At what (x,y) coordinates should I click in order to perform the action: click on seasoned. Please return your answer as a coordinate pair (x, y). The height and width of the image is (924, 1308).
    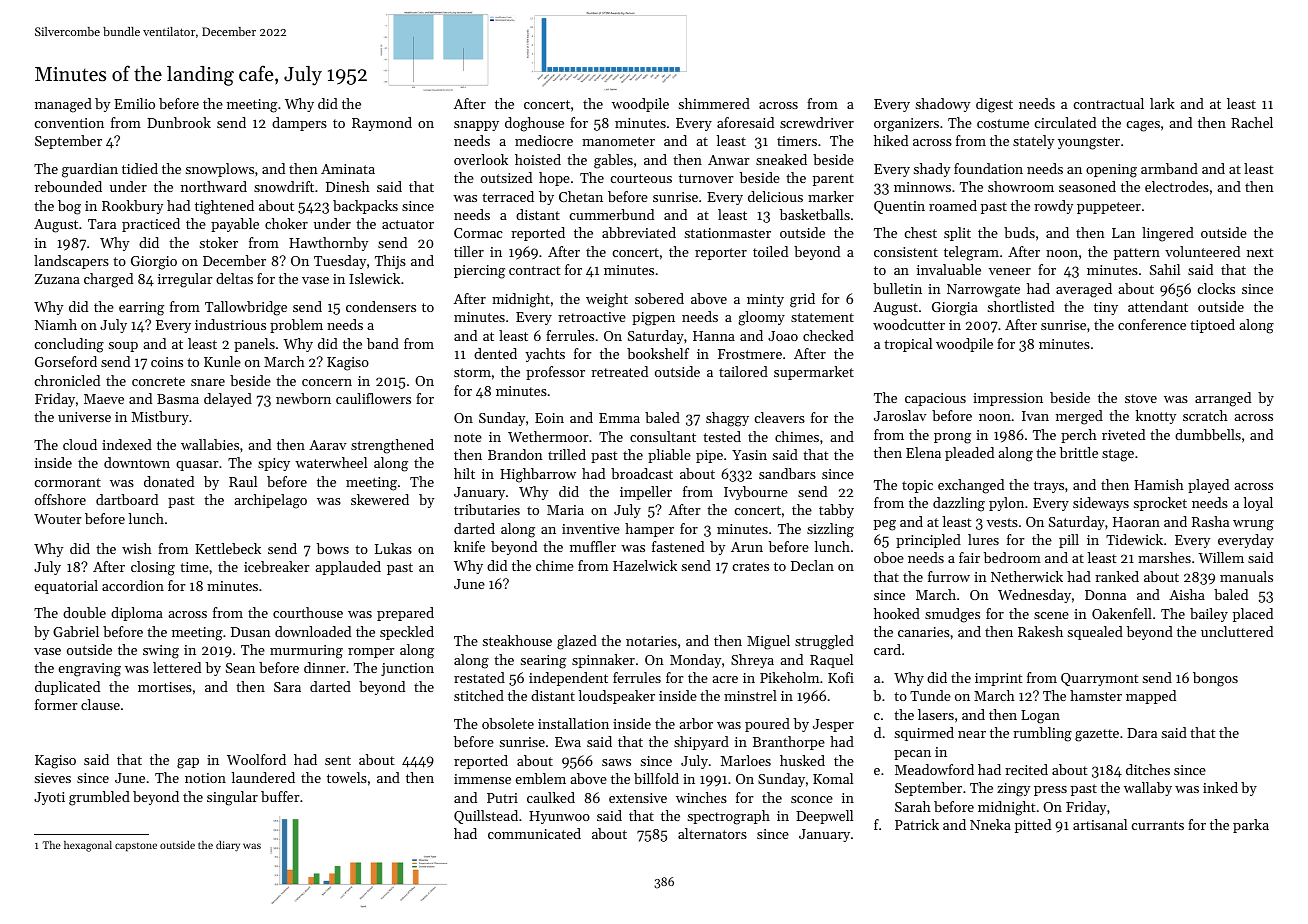
    Looking at the image, I should click on (1087, 186).
